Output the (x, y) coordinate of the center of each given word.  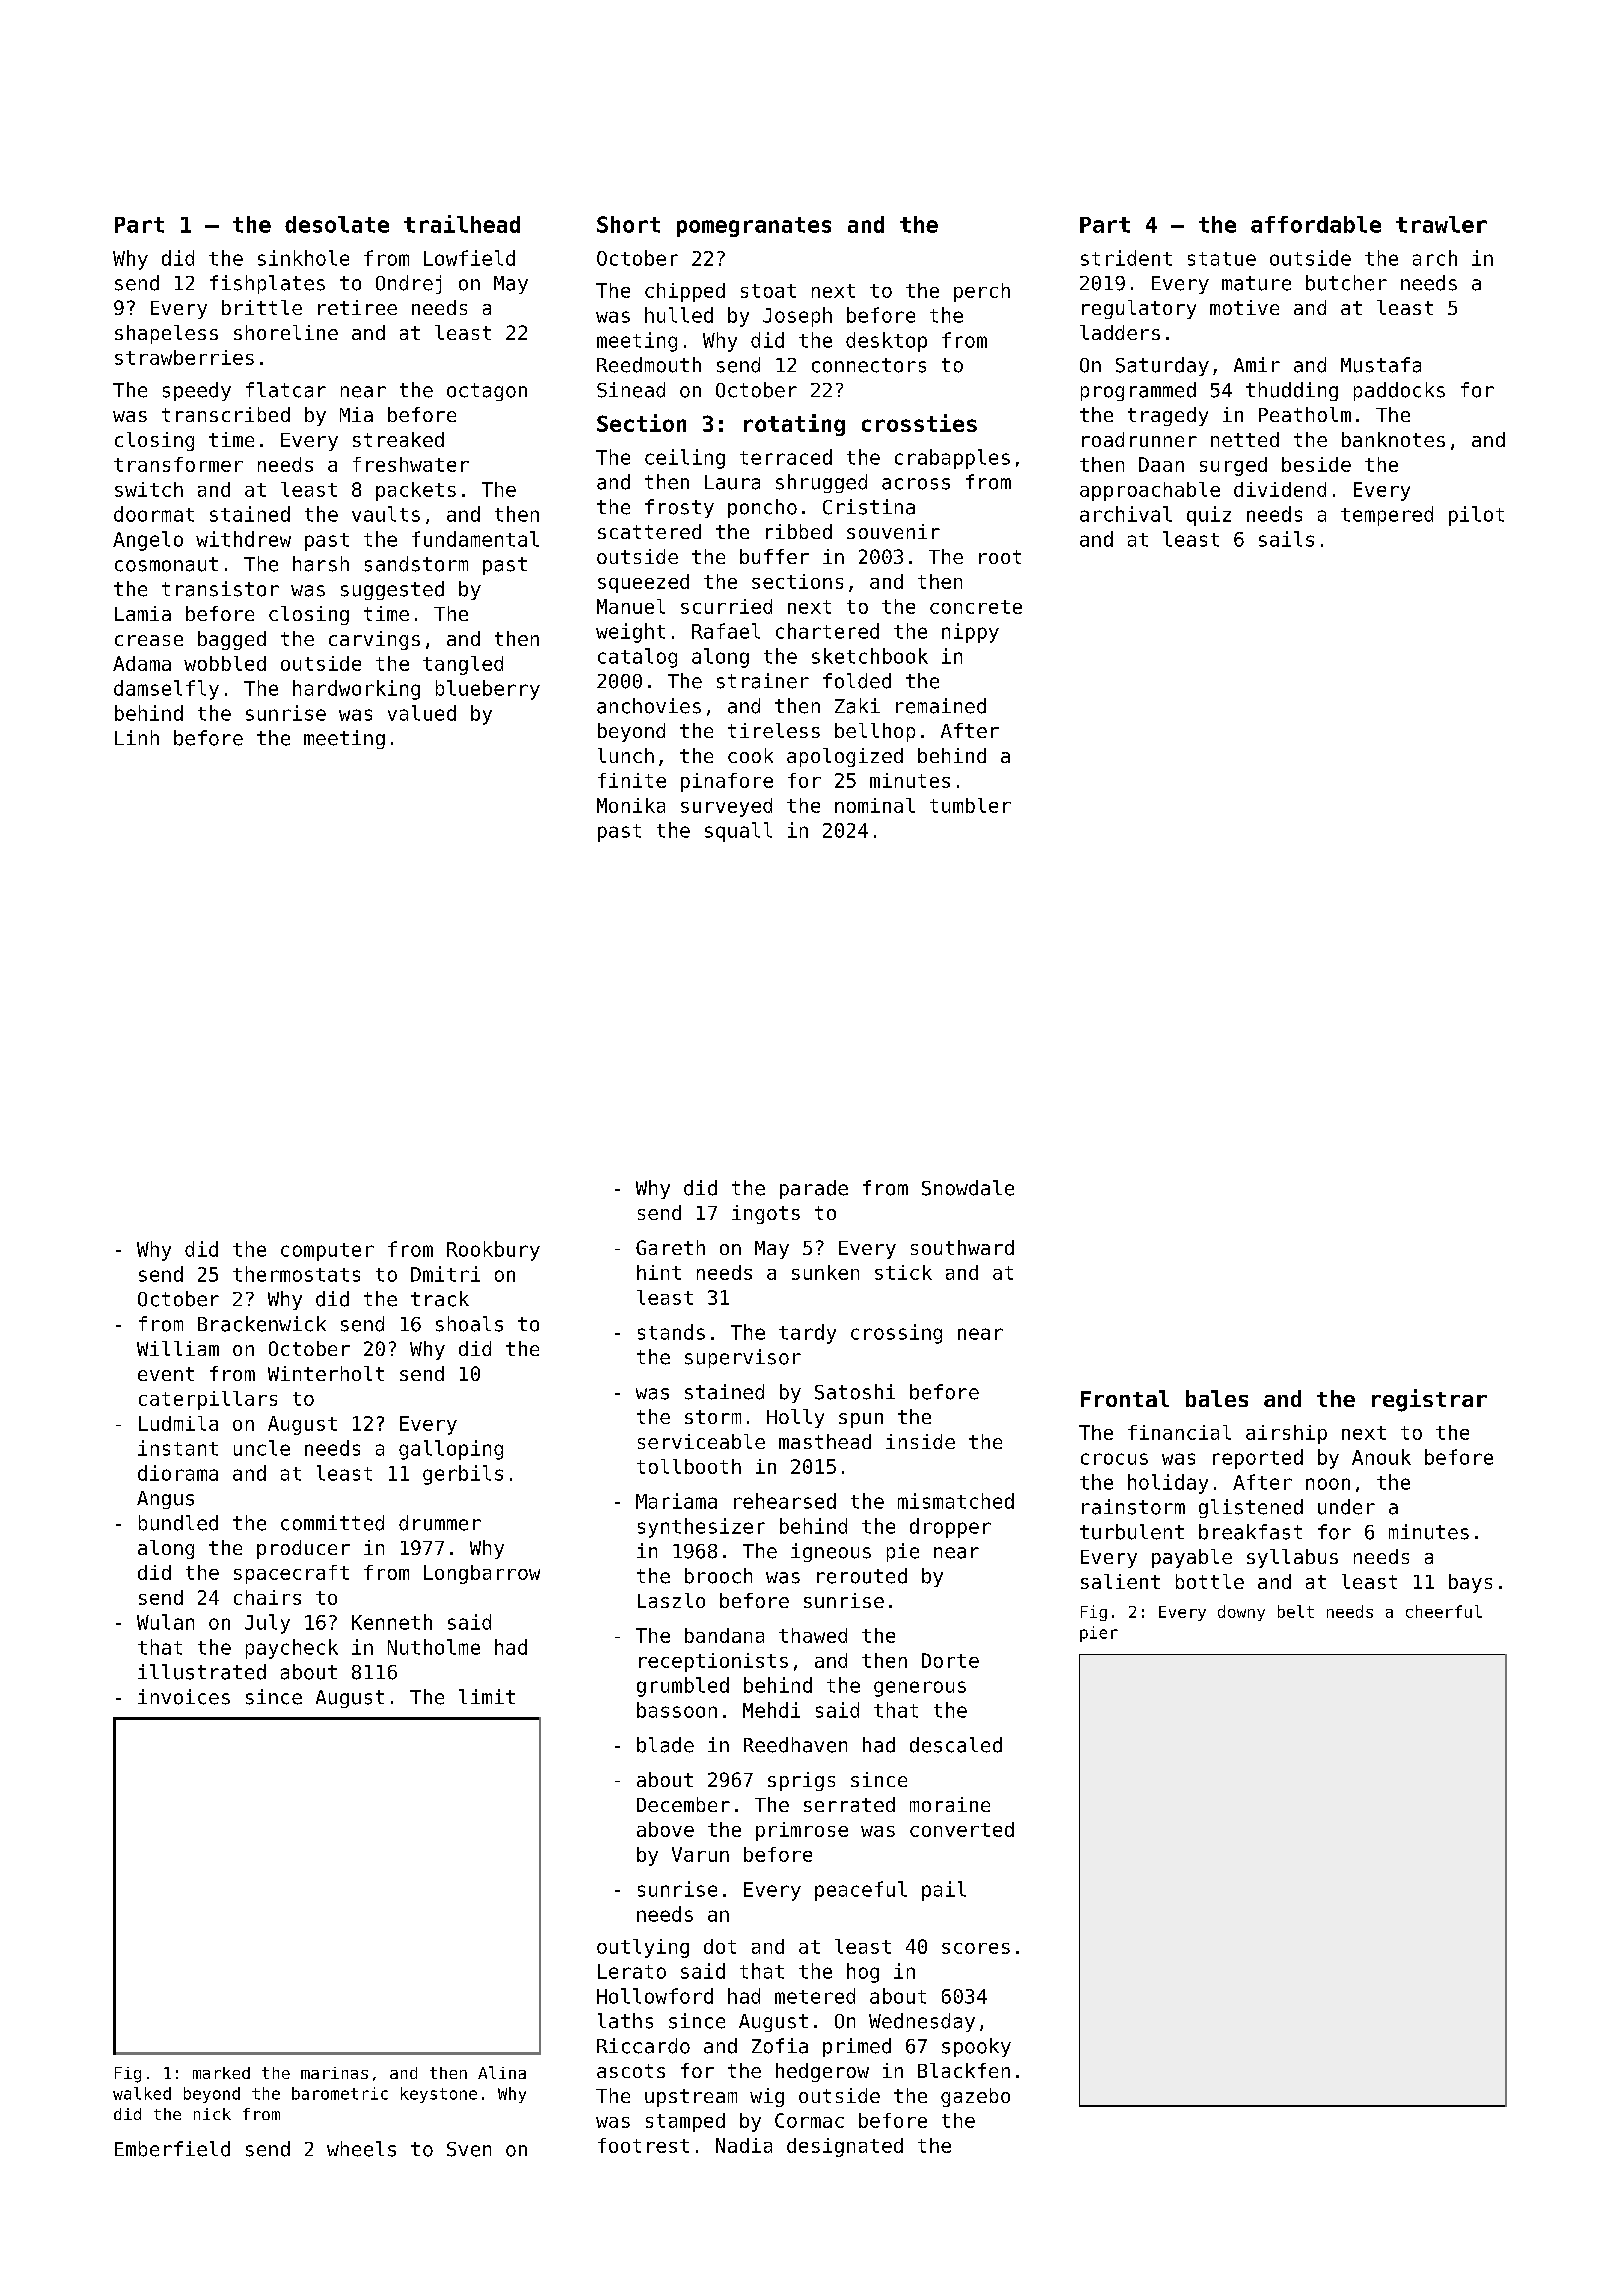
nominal (875, 805)
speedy (197, 391)
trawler (1441, 224)
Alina (502, 2072)
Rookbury (493, 1251)
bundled (178, 1523)
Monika (631, 805)
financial (1179, 1432)
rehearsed (785, 1501)
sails (1286, 539)
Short (628, 224)
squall (738, 832)
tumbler (970, 805)
